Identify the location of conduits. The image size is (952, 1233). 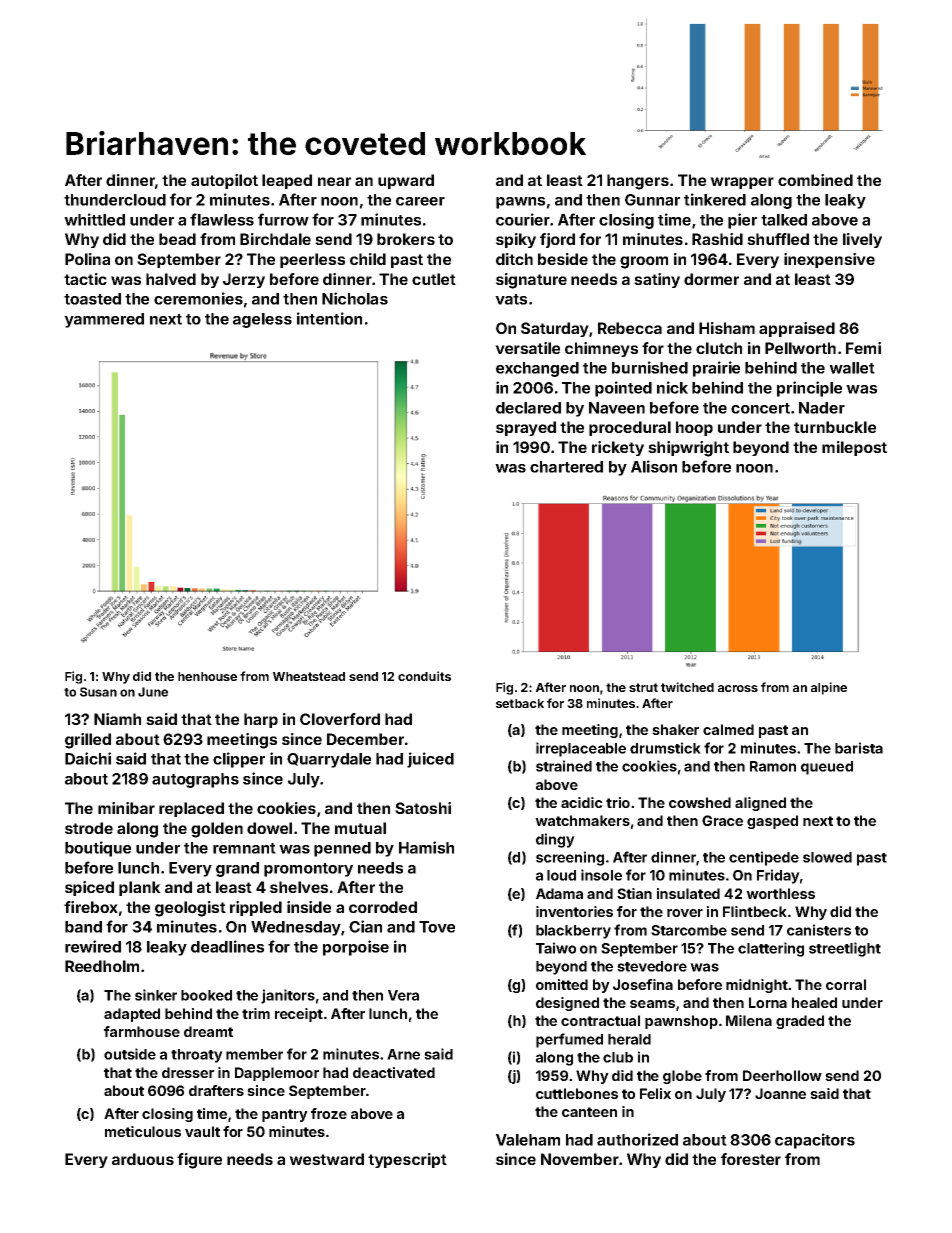
(424, 676).
